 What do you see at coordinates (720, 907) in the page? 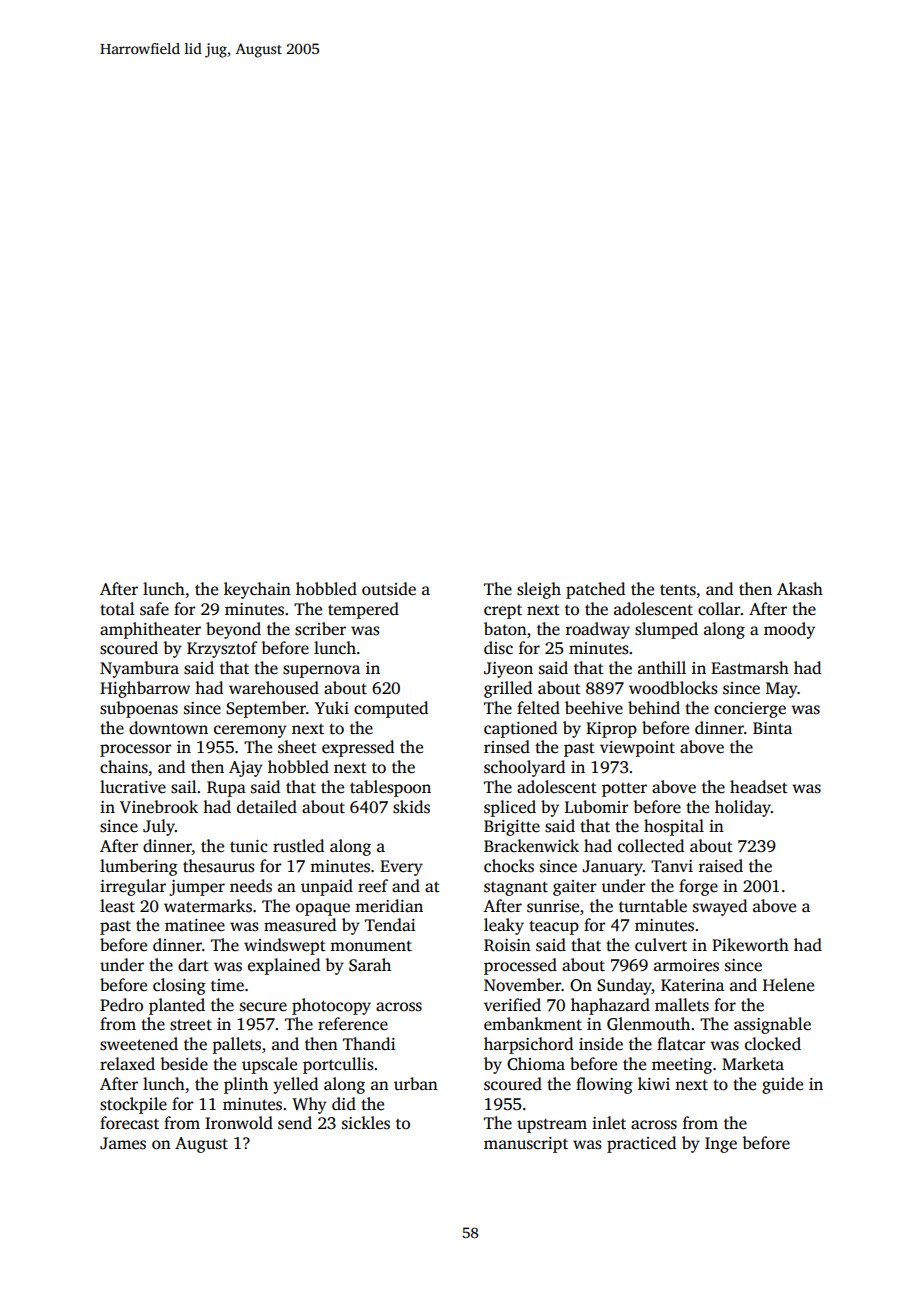
I see `swayed` at bounding box center [720, 907].
